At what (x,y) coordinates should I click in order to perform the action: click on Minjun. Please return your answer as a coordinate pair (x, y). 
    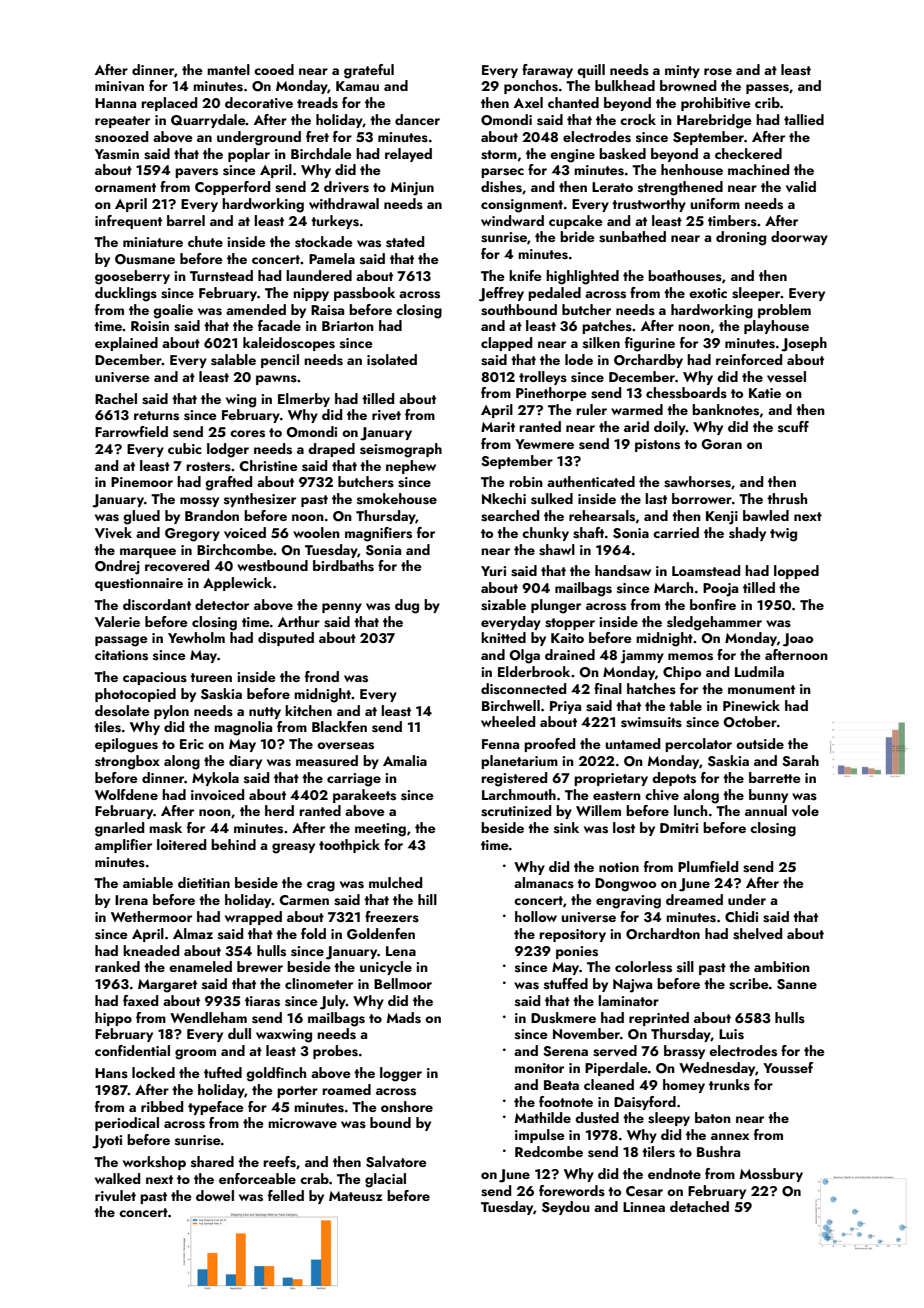
    Looking at the image, I should click on (412, 189).
